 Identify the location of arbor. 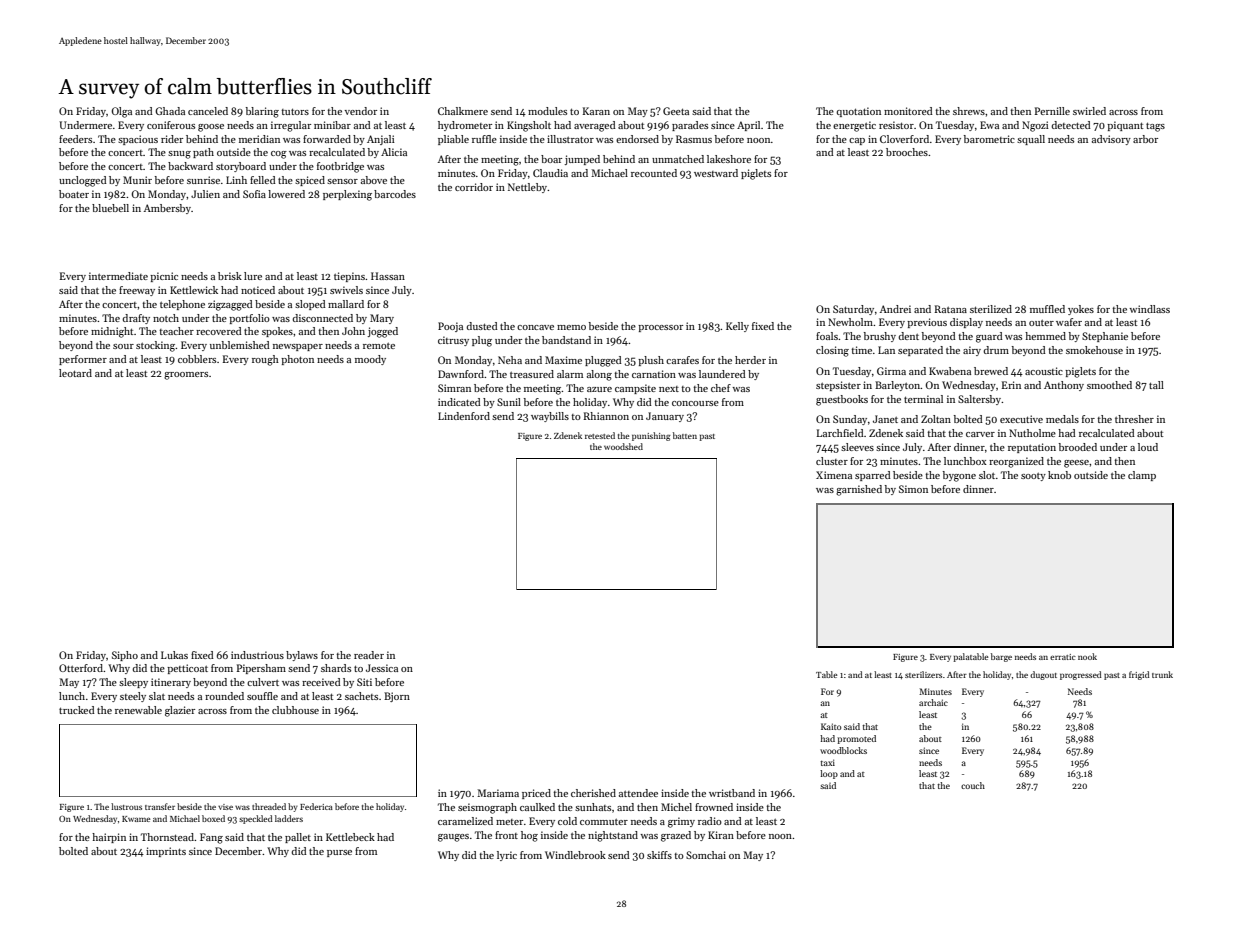
(1145, 139).
